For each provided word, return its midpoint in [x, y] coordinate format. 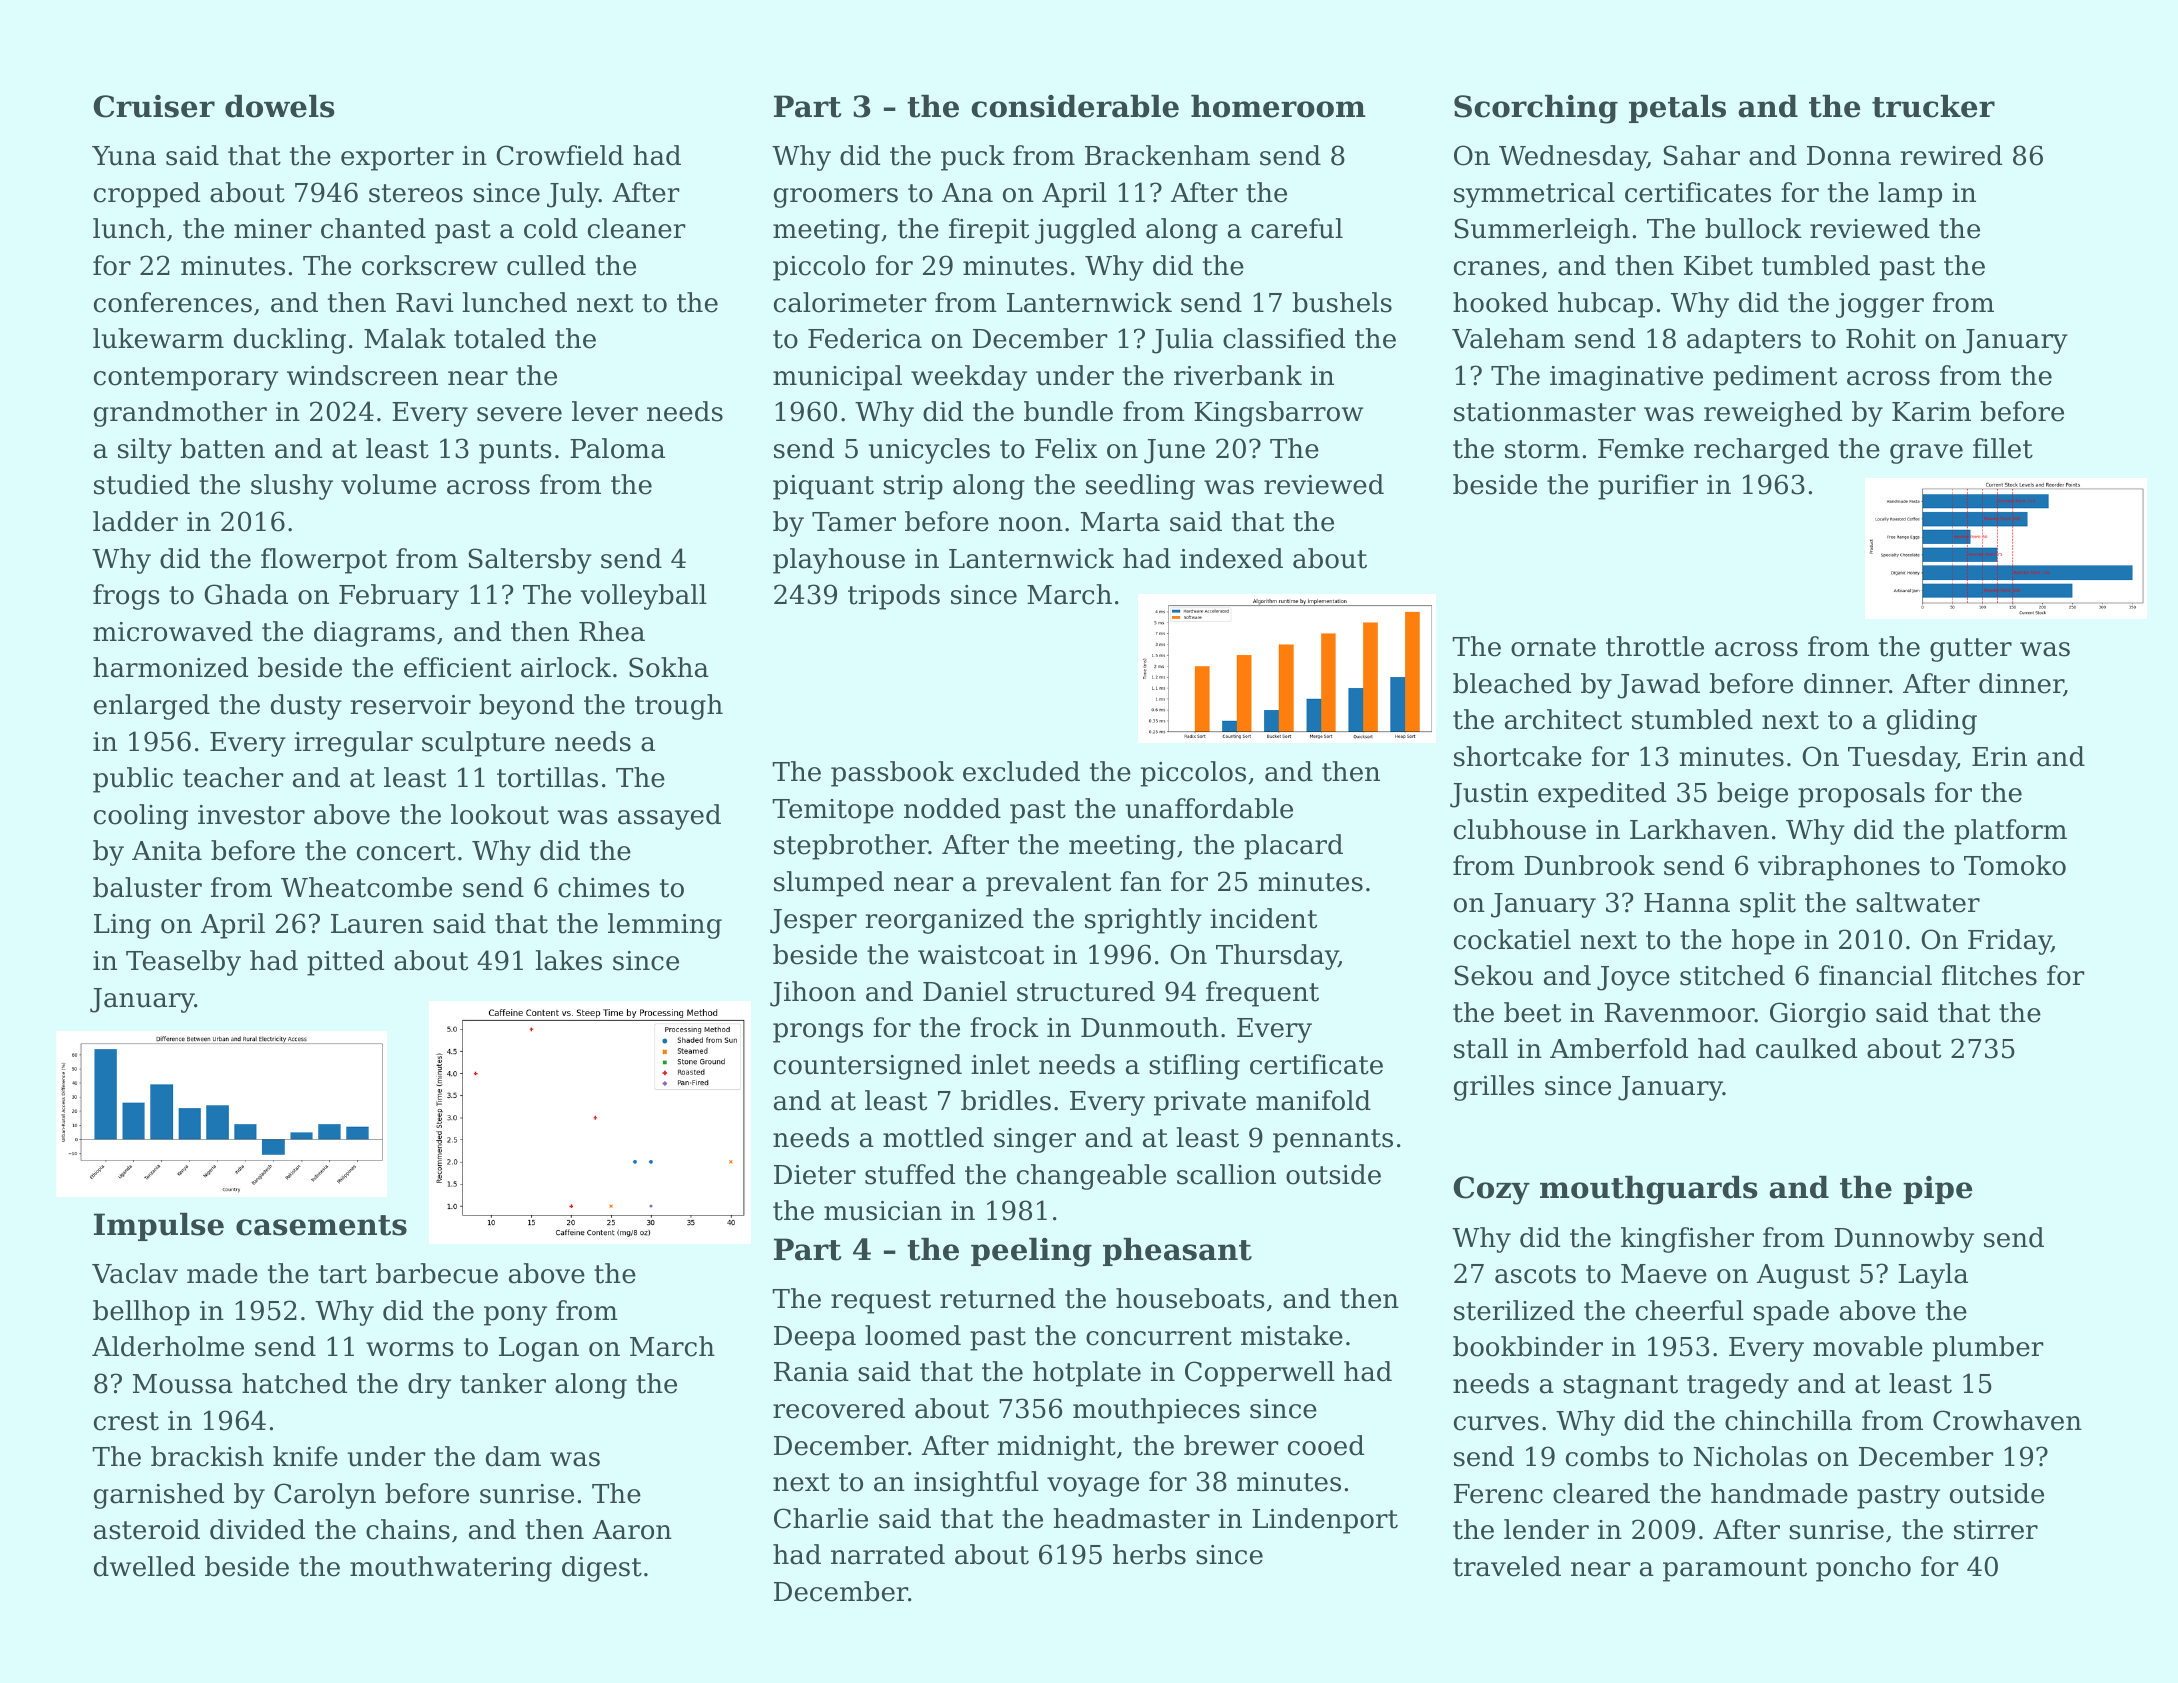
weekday [969, 378]
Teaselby [183, 963]
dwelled [144, 1566]
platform [2010, 832]
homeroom [1278, 106]
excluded [1021, 771]
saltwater [1918, 902]
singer [1035, 1140]
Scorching [1536, 109]
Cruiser [154, 106]
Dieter [815, 1175]
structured [1086, 991]
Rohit [1881, 338]
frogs [126, 597]
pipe [1937, 1190]
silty [145, 451]
